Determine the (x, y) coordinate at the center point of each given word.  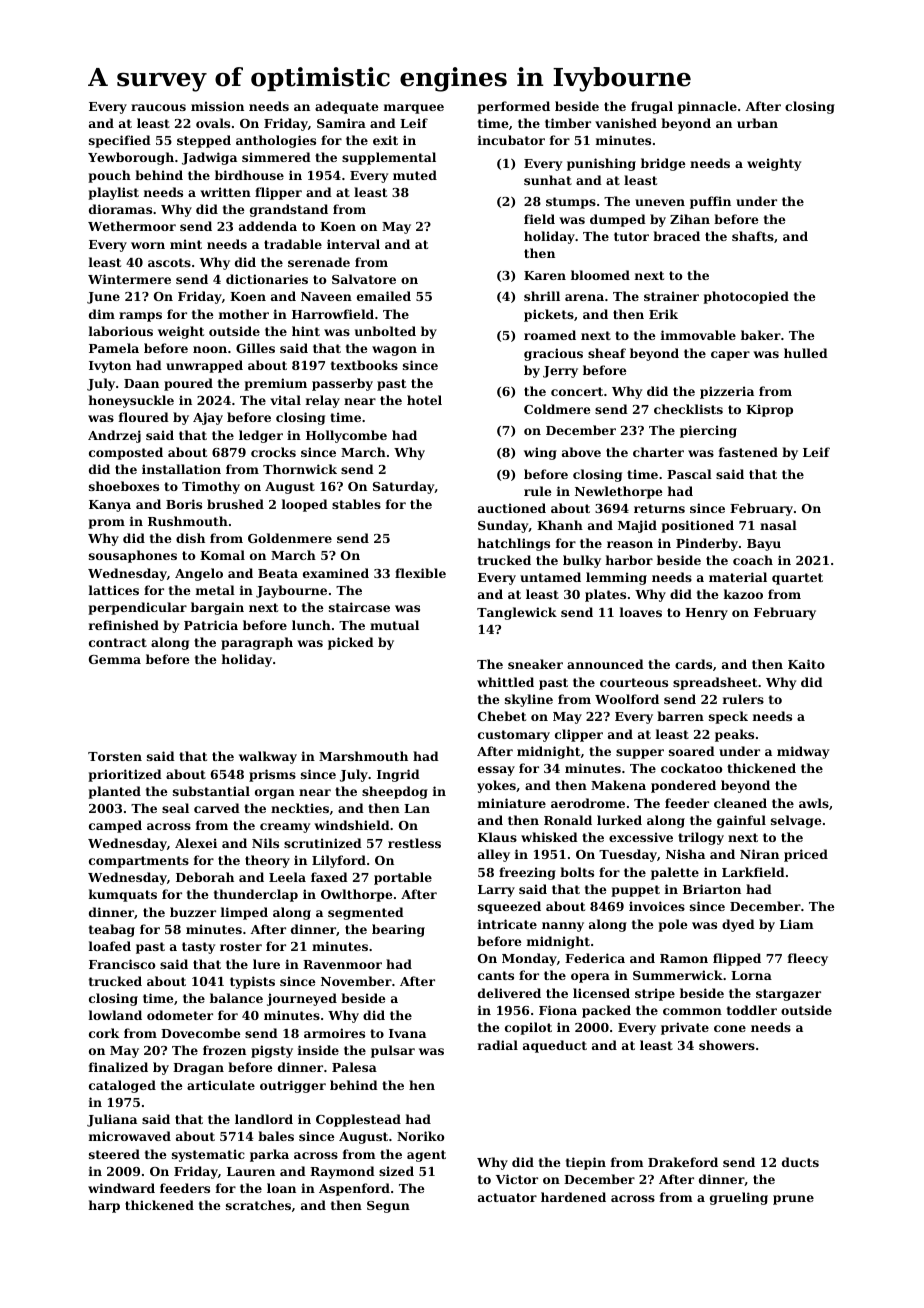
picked (351, 643)
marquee (414, 109)
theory (267, 861)
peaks (734, 735)
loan (281, 1188)
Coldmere (557, 409)
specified (120, 141)
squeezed (509, 907)
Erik (663, 314)
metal (215, 590)
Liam (797, 924)
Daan (141, 383)
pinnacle (707, 107)
